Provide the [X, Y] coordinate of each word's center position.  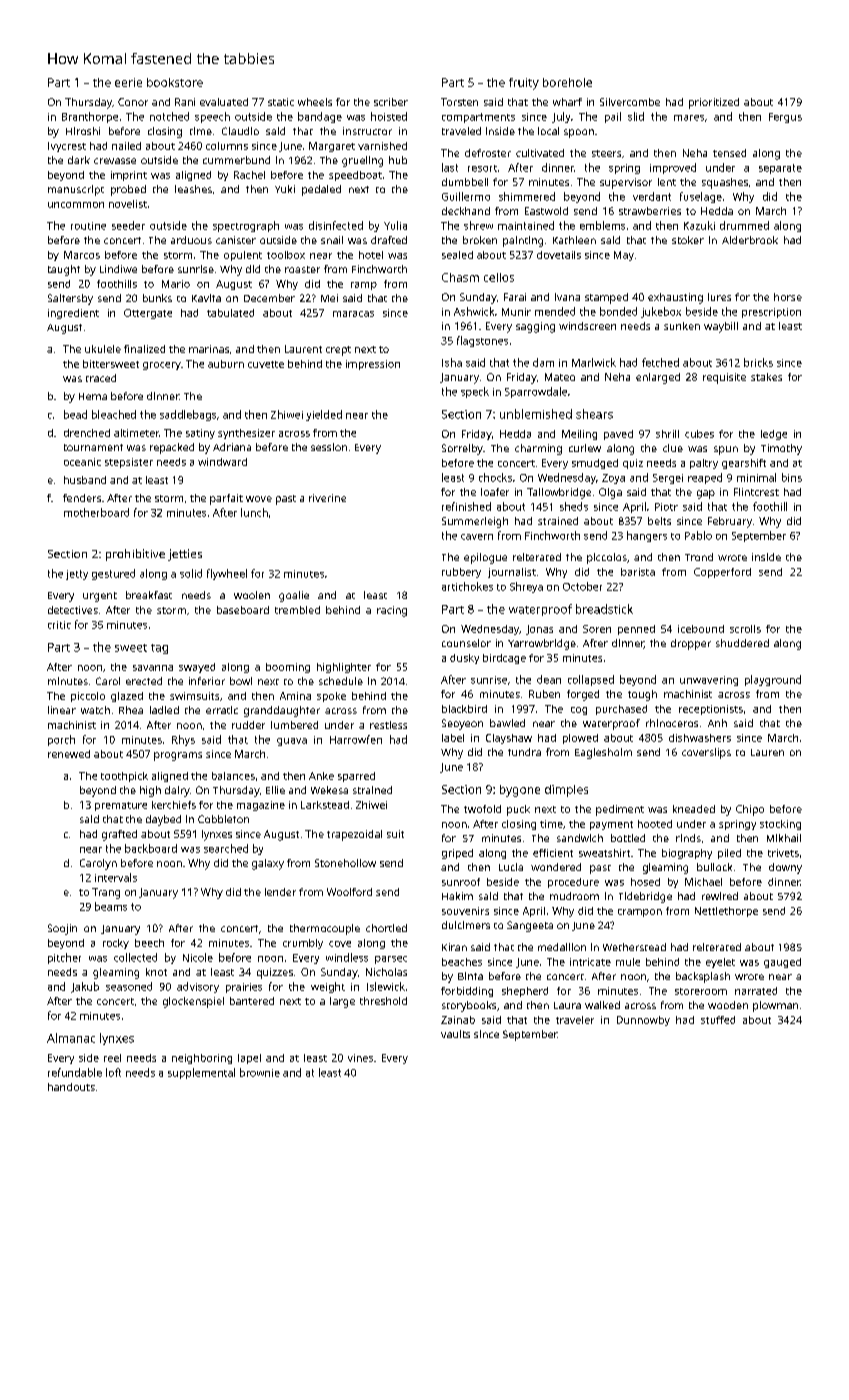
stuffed [718, 1020]
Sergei [668, 479]
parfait [226, 499]
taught [64, 270]
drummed [744, 225]
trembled [297, 610]
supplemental [201, 1073]
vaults [455, 1034]
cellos [499, 277]
